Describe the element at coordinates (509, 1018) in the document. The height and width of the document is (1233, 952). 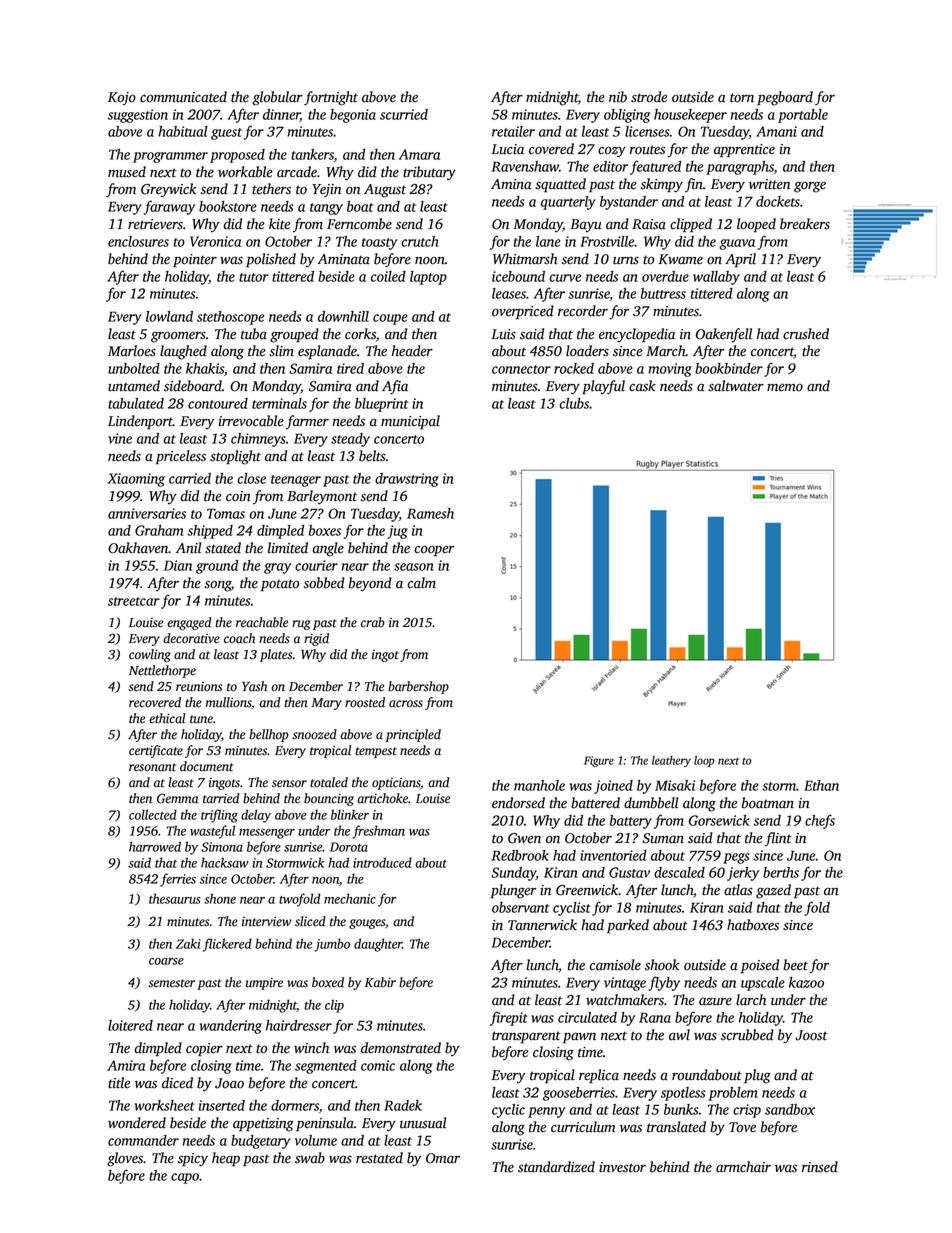
I see `firepit` at that location.
